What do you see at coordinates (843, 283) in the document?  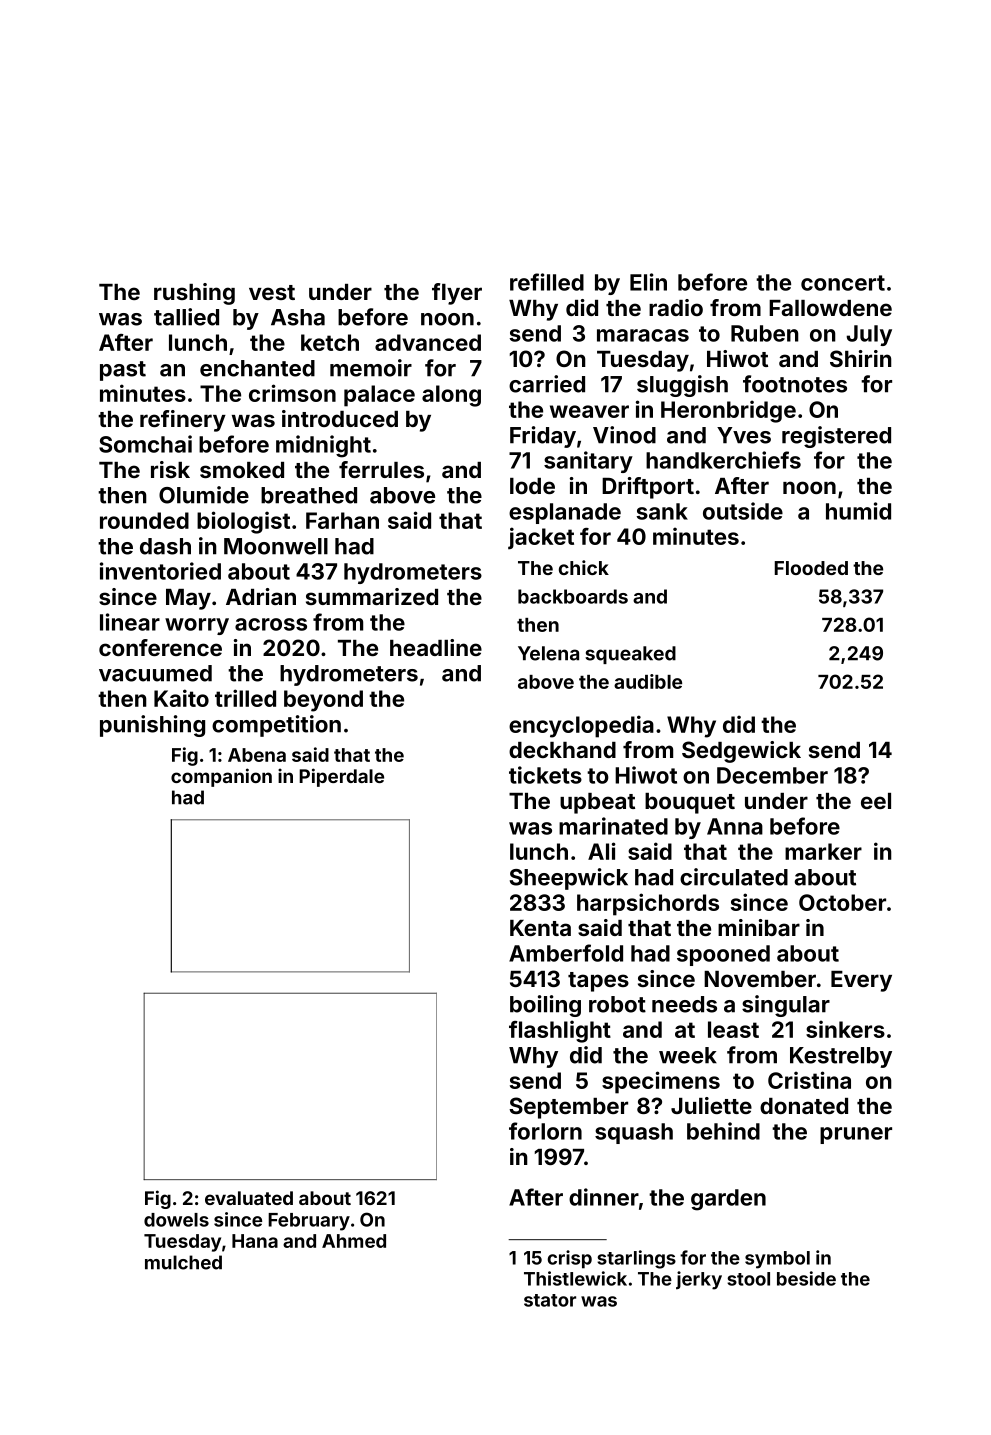 I see `concert` at bounding box center [843, 283].
